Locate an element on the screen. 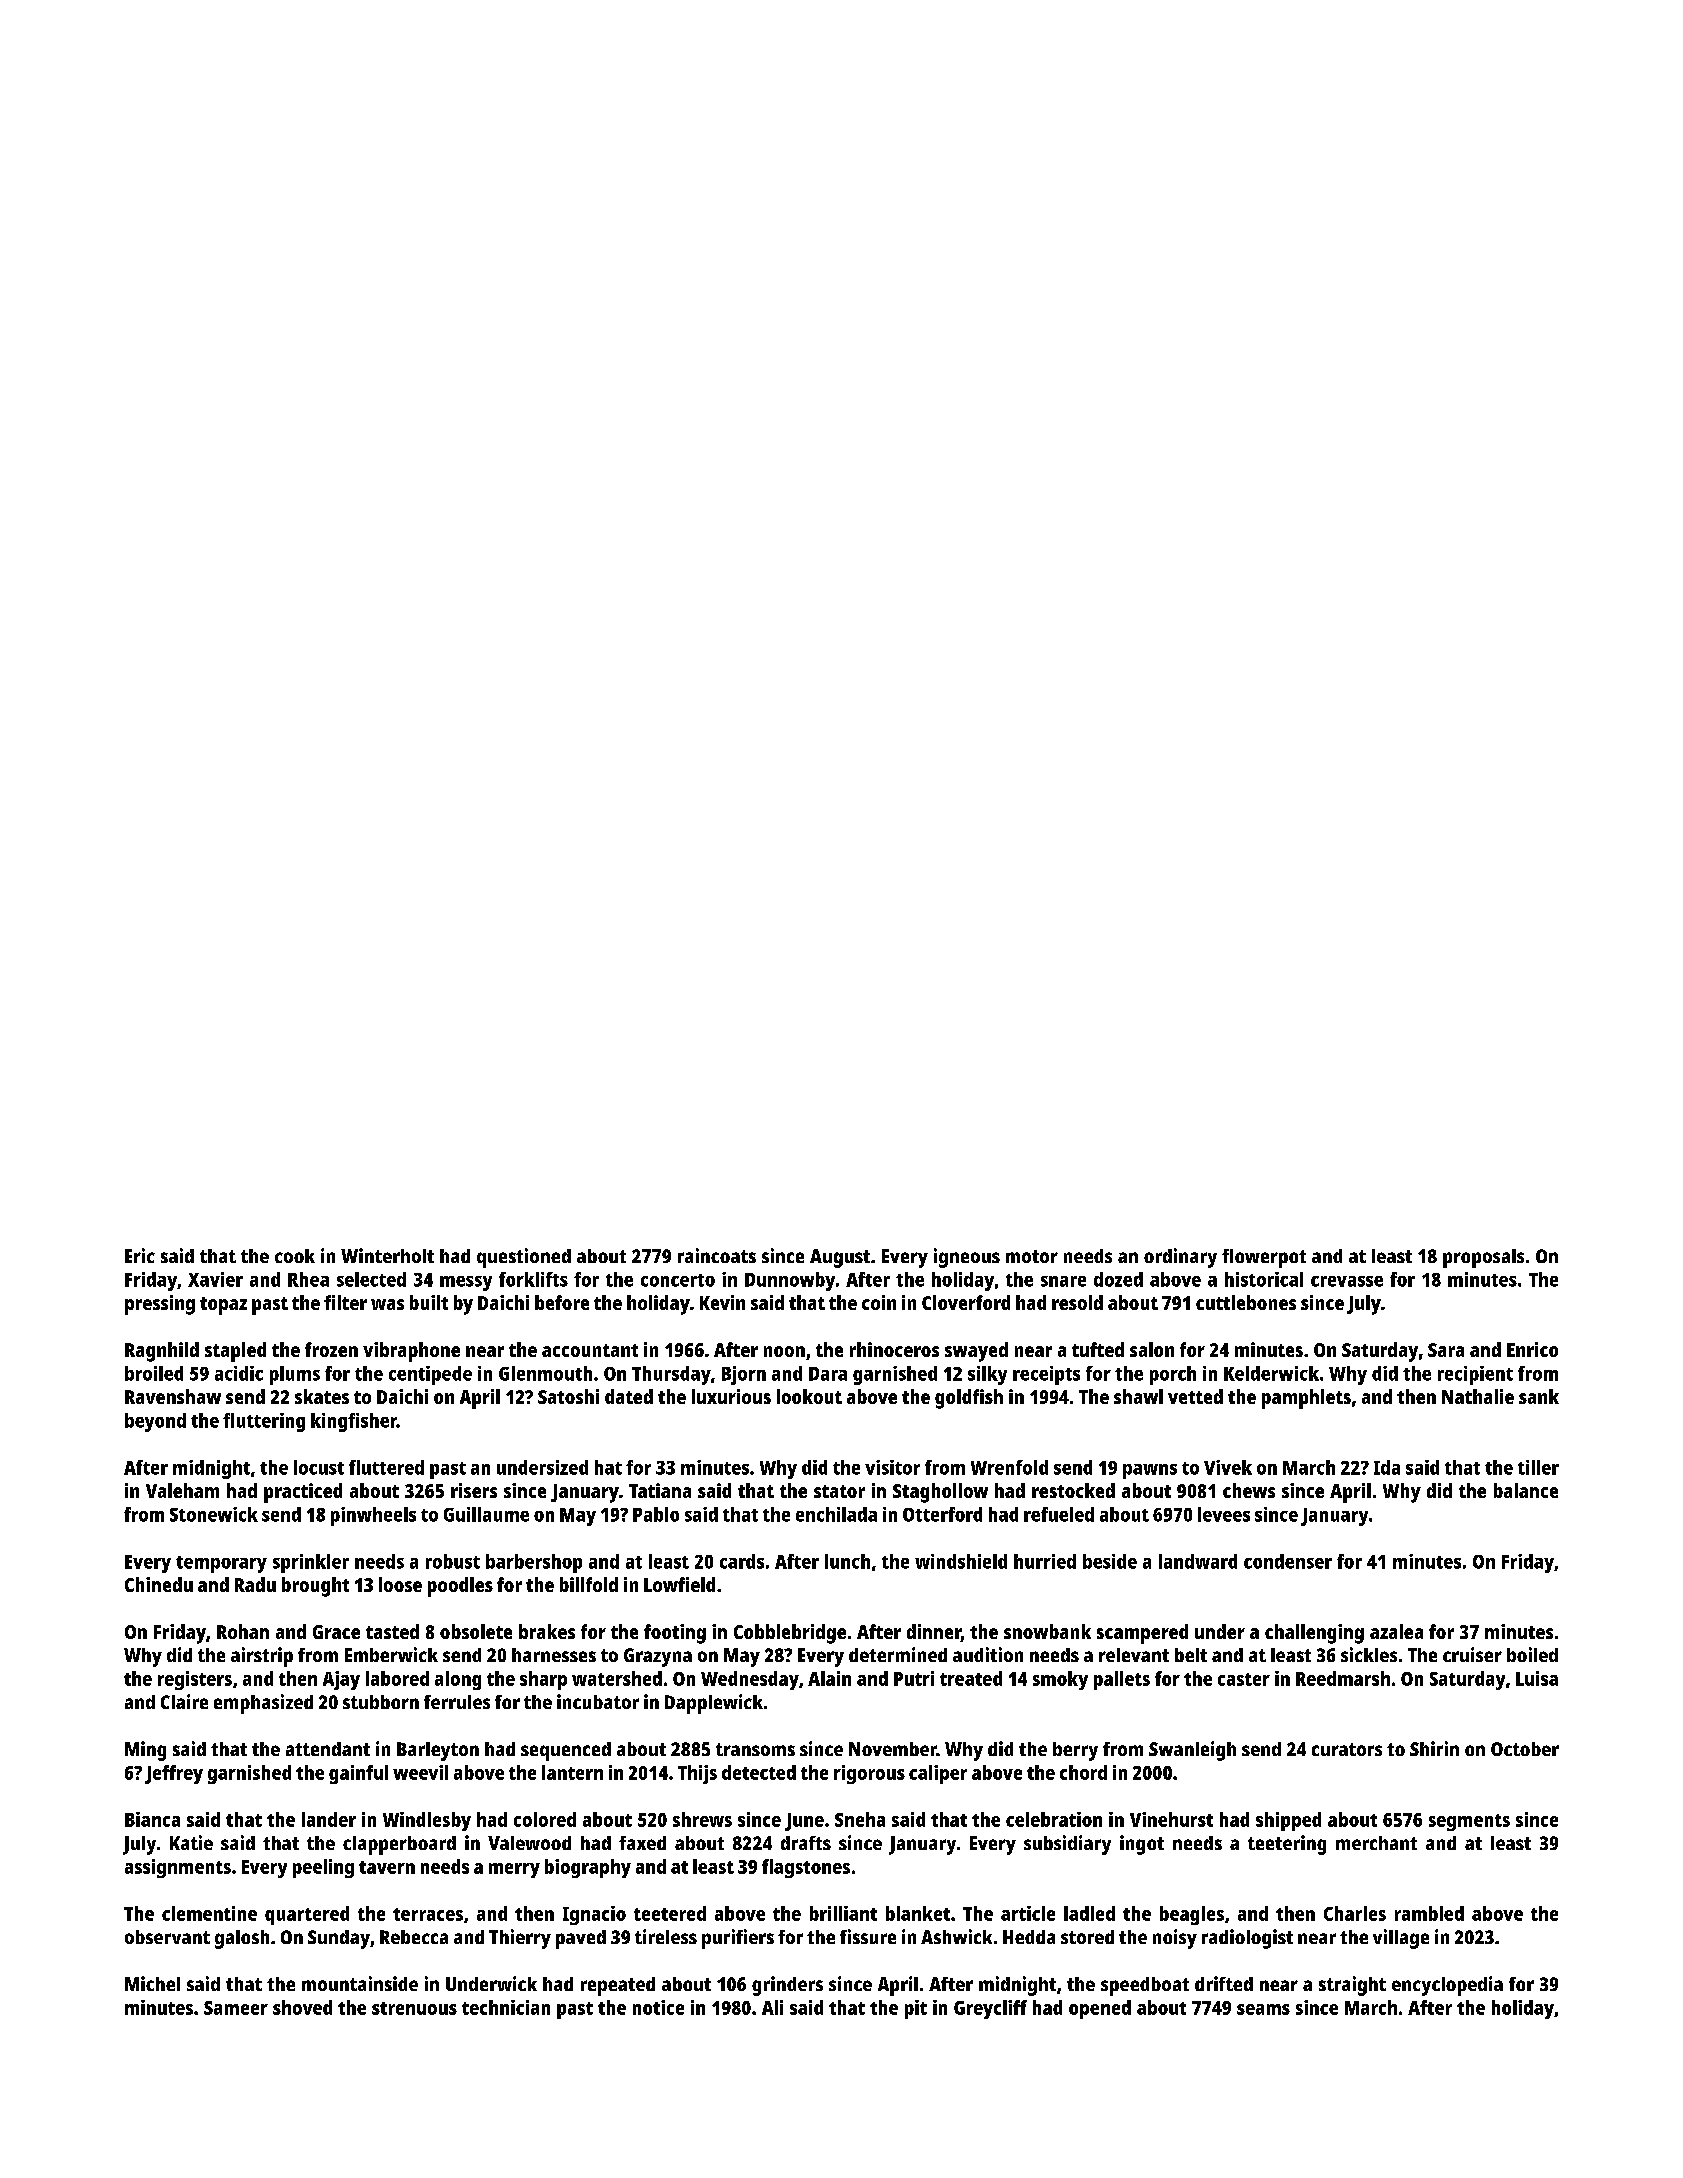 Image resolution: width=1683 pixels, height=2178 pixels. clementine is located at coordinates (209, 1913).
